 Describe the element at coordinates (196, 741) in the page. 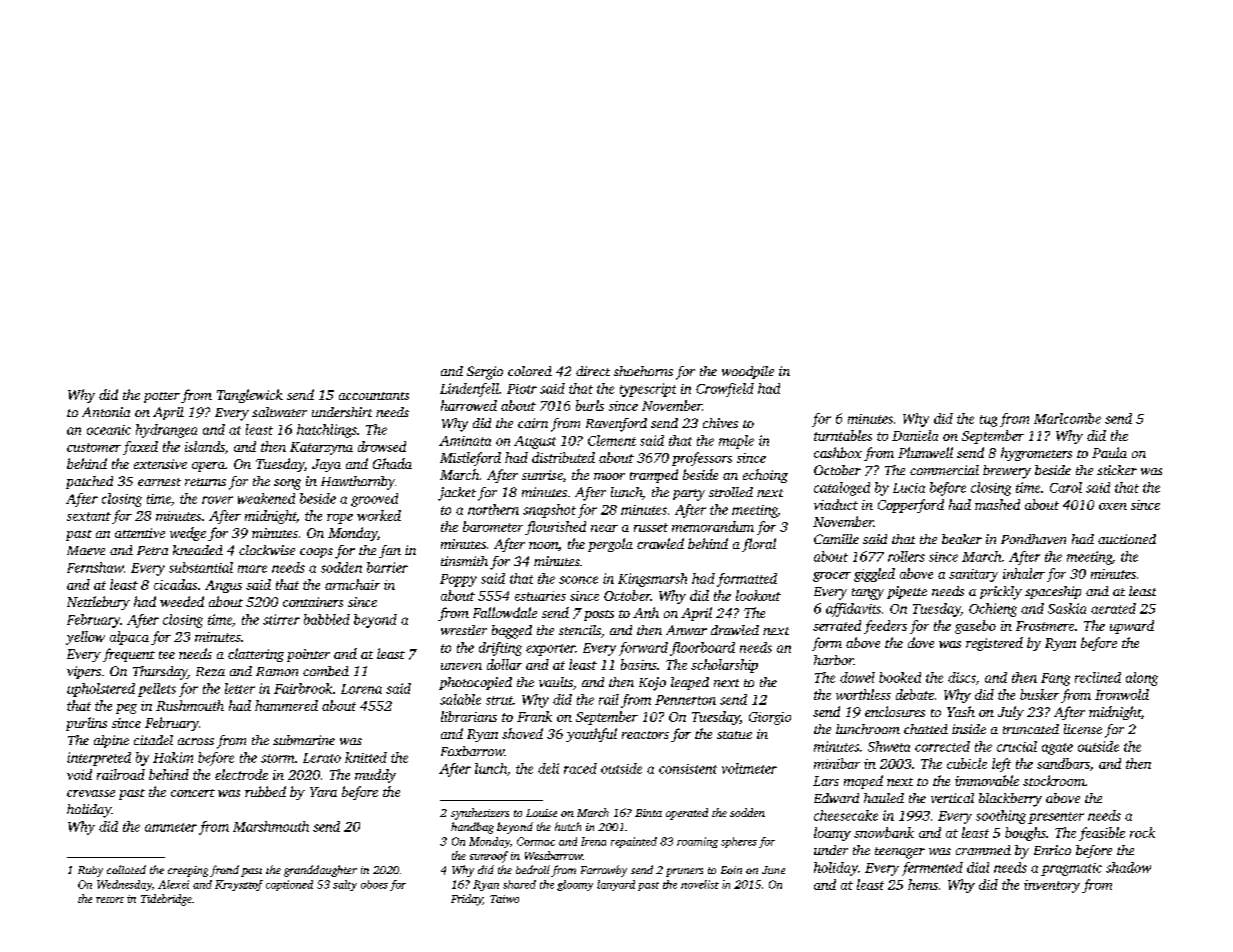

I see `across` at that location.
